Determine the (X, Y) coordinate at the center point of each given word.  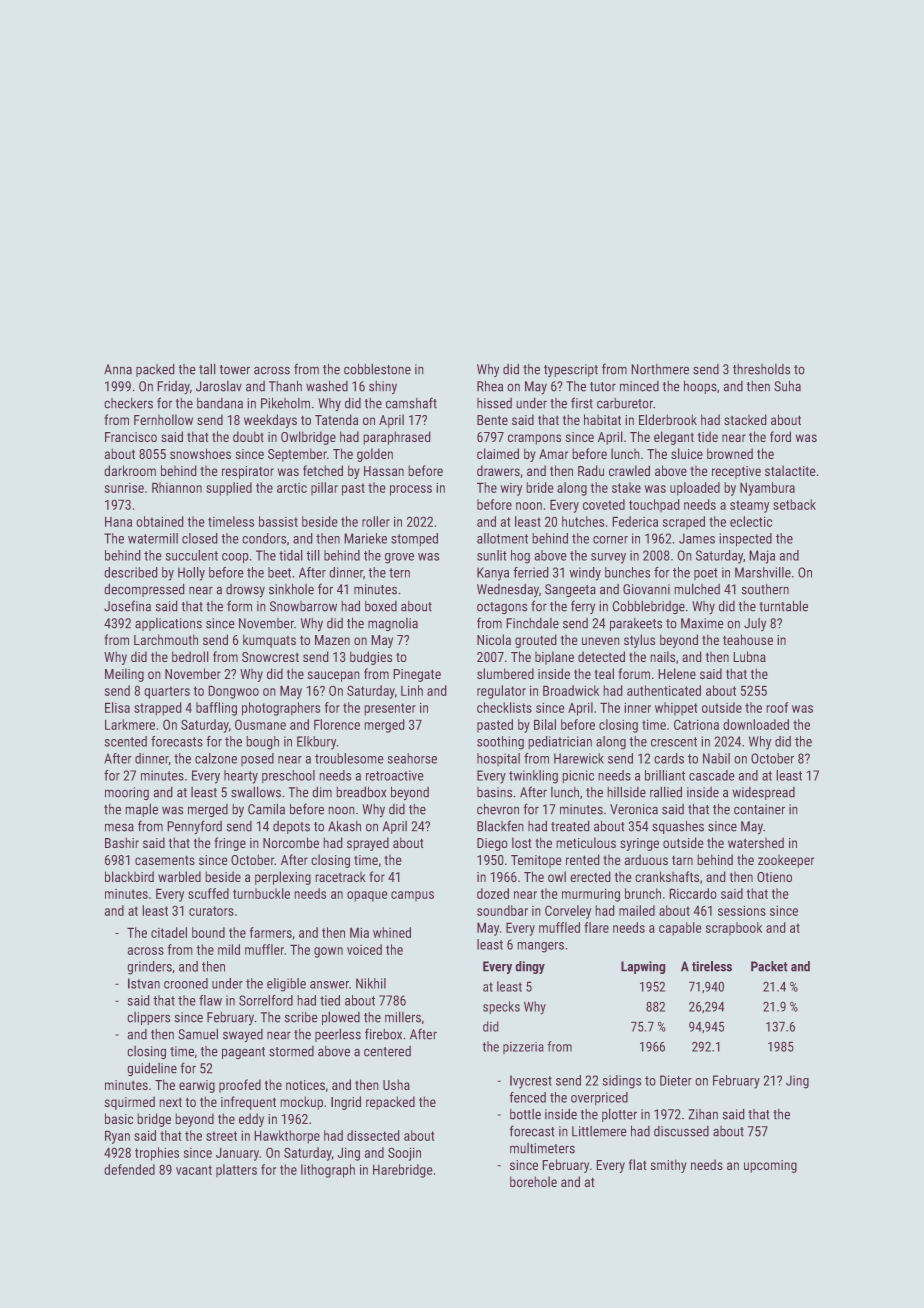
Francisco (131, 437)
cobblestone (377, 369)
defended (129, 1169)
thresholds (761, 369)
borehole (533, 1181)
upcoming (770, 1166)
